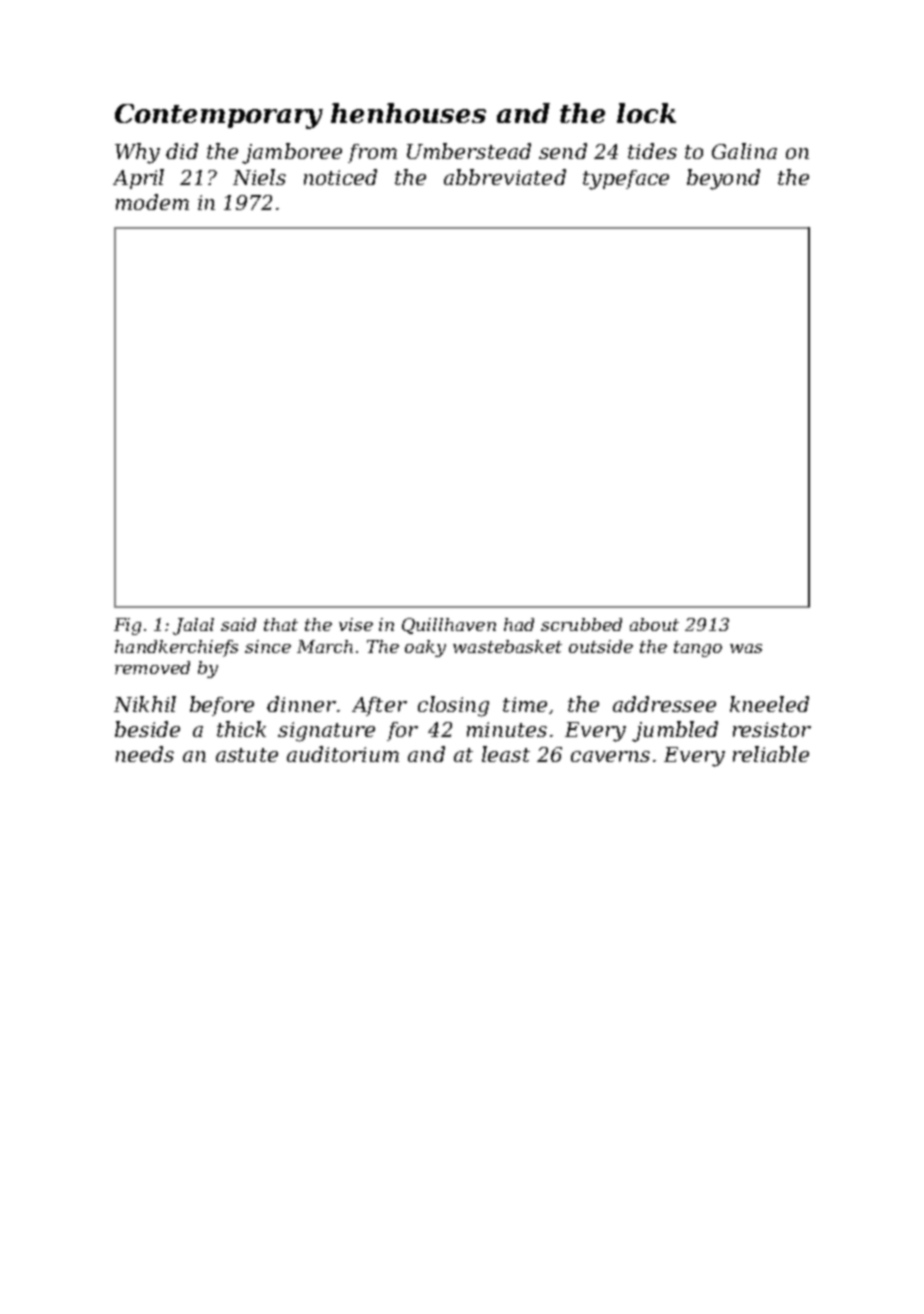 Image resolution: width=924 pixels, height=1314 pixels. What do you see at coordinates (698, 649) in the screenshot?
I see `tango` at bounding box center [698, 649].
